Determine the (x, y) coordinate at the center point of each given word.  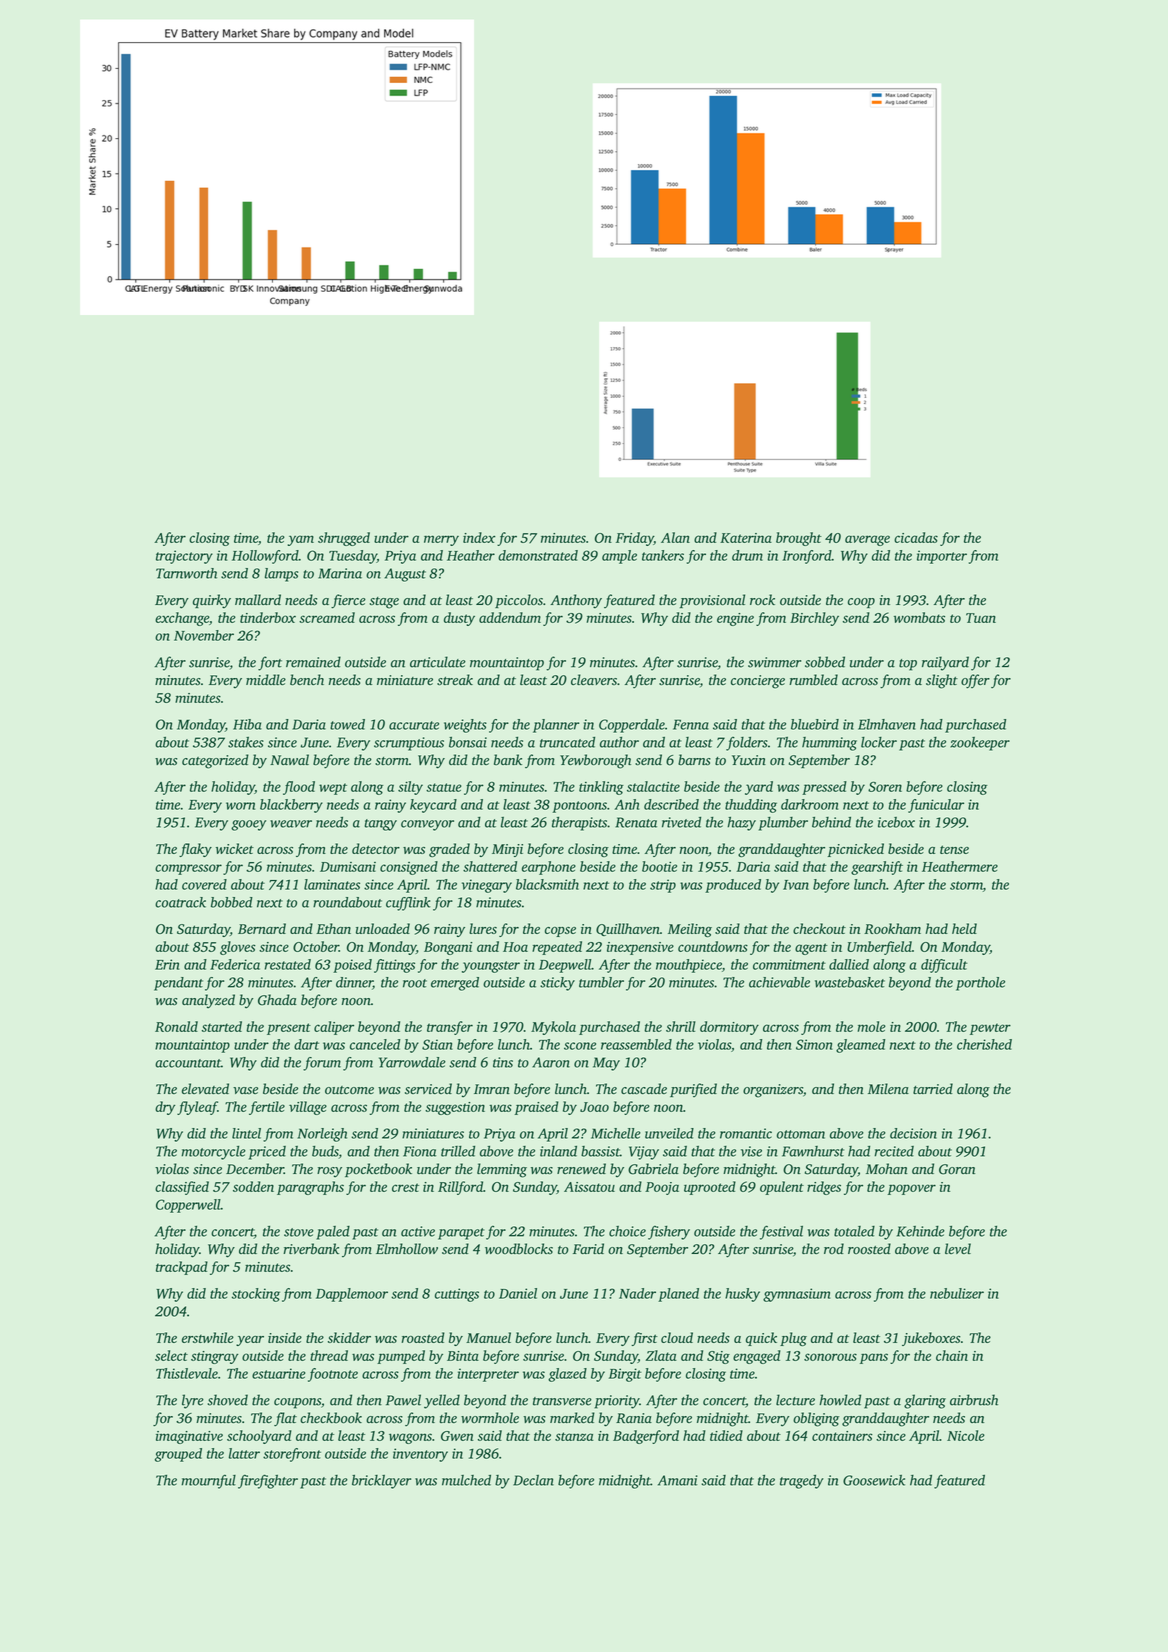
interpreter (488, 1375)
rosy (329, 1172)
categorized (215, 761)
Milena (888, 1088)
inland (558, 1151)
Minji (507, 850)
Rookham (892, 928)
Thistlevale (187, 1373)
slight (942, 681)
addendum (510, 617)
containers (842, 1436)
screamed (327, 617)
